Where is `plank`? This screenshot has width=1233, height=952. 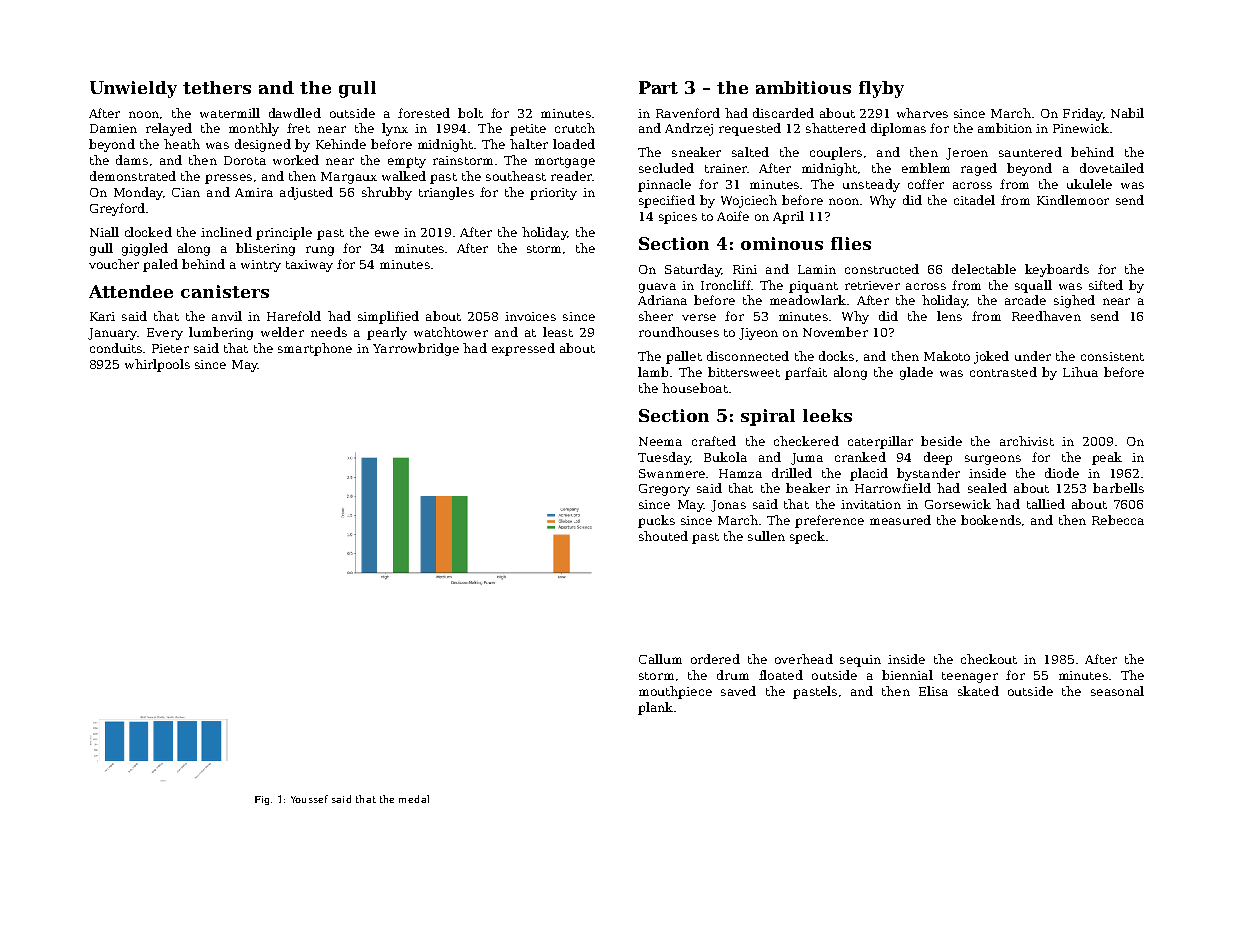 plank is located at coordinates (655, 708).
